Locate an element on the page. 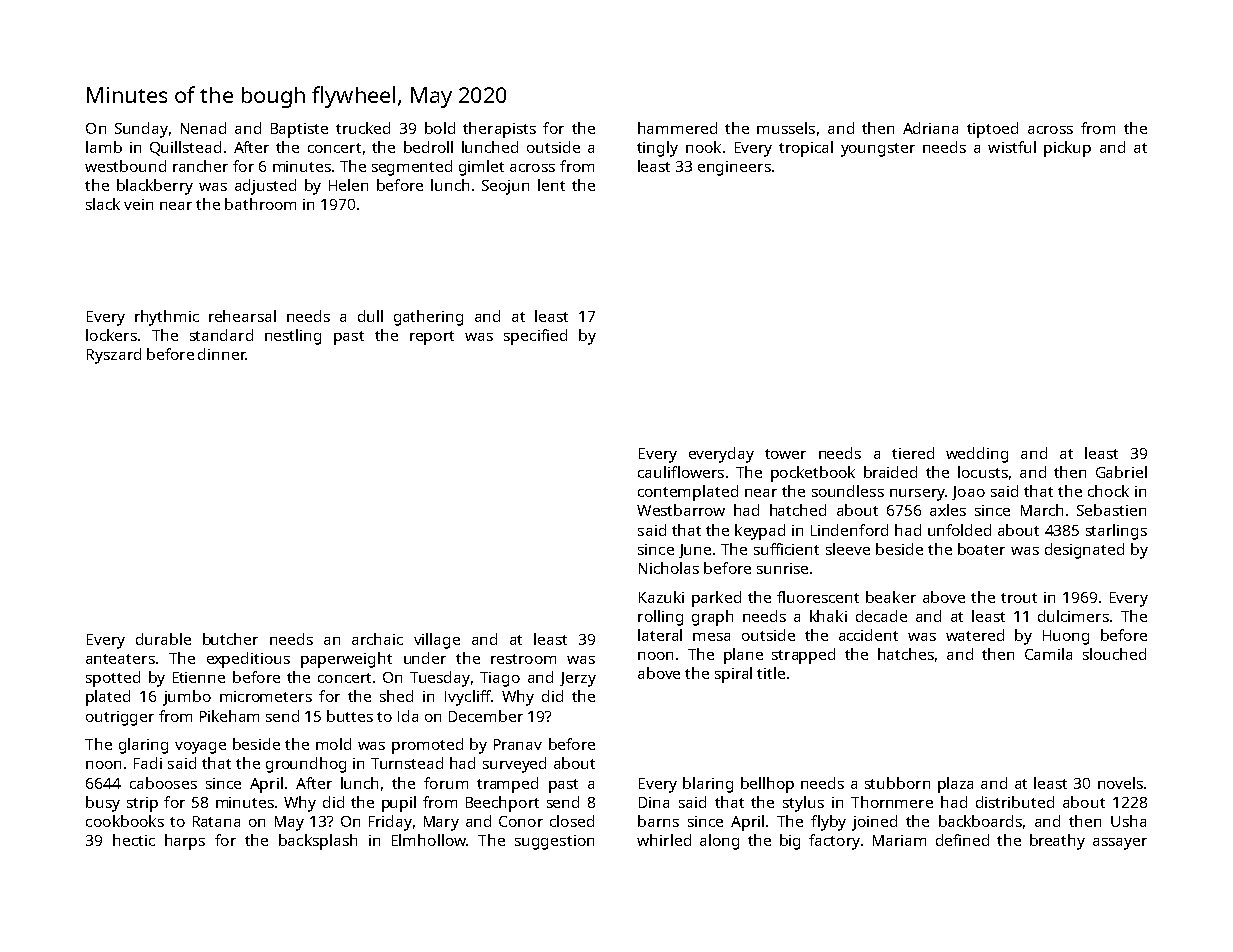 Image resolution: width=1233 pixels, height=952 pixels. barns is located at coordinates (658, 821).
